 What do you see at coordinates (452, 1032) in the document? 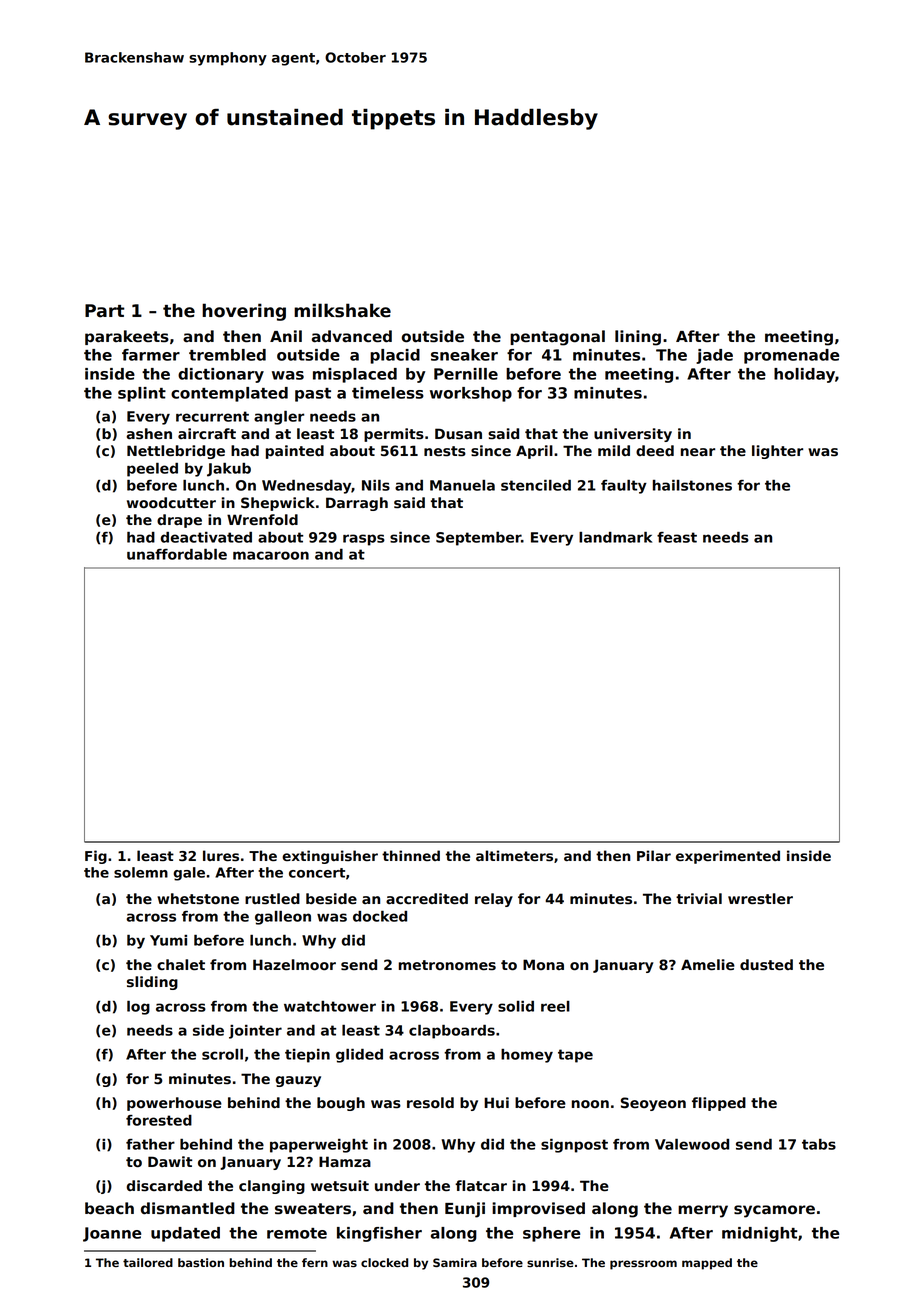
I see `clapboards` at bounding box center [452, 1032].
